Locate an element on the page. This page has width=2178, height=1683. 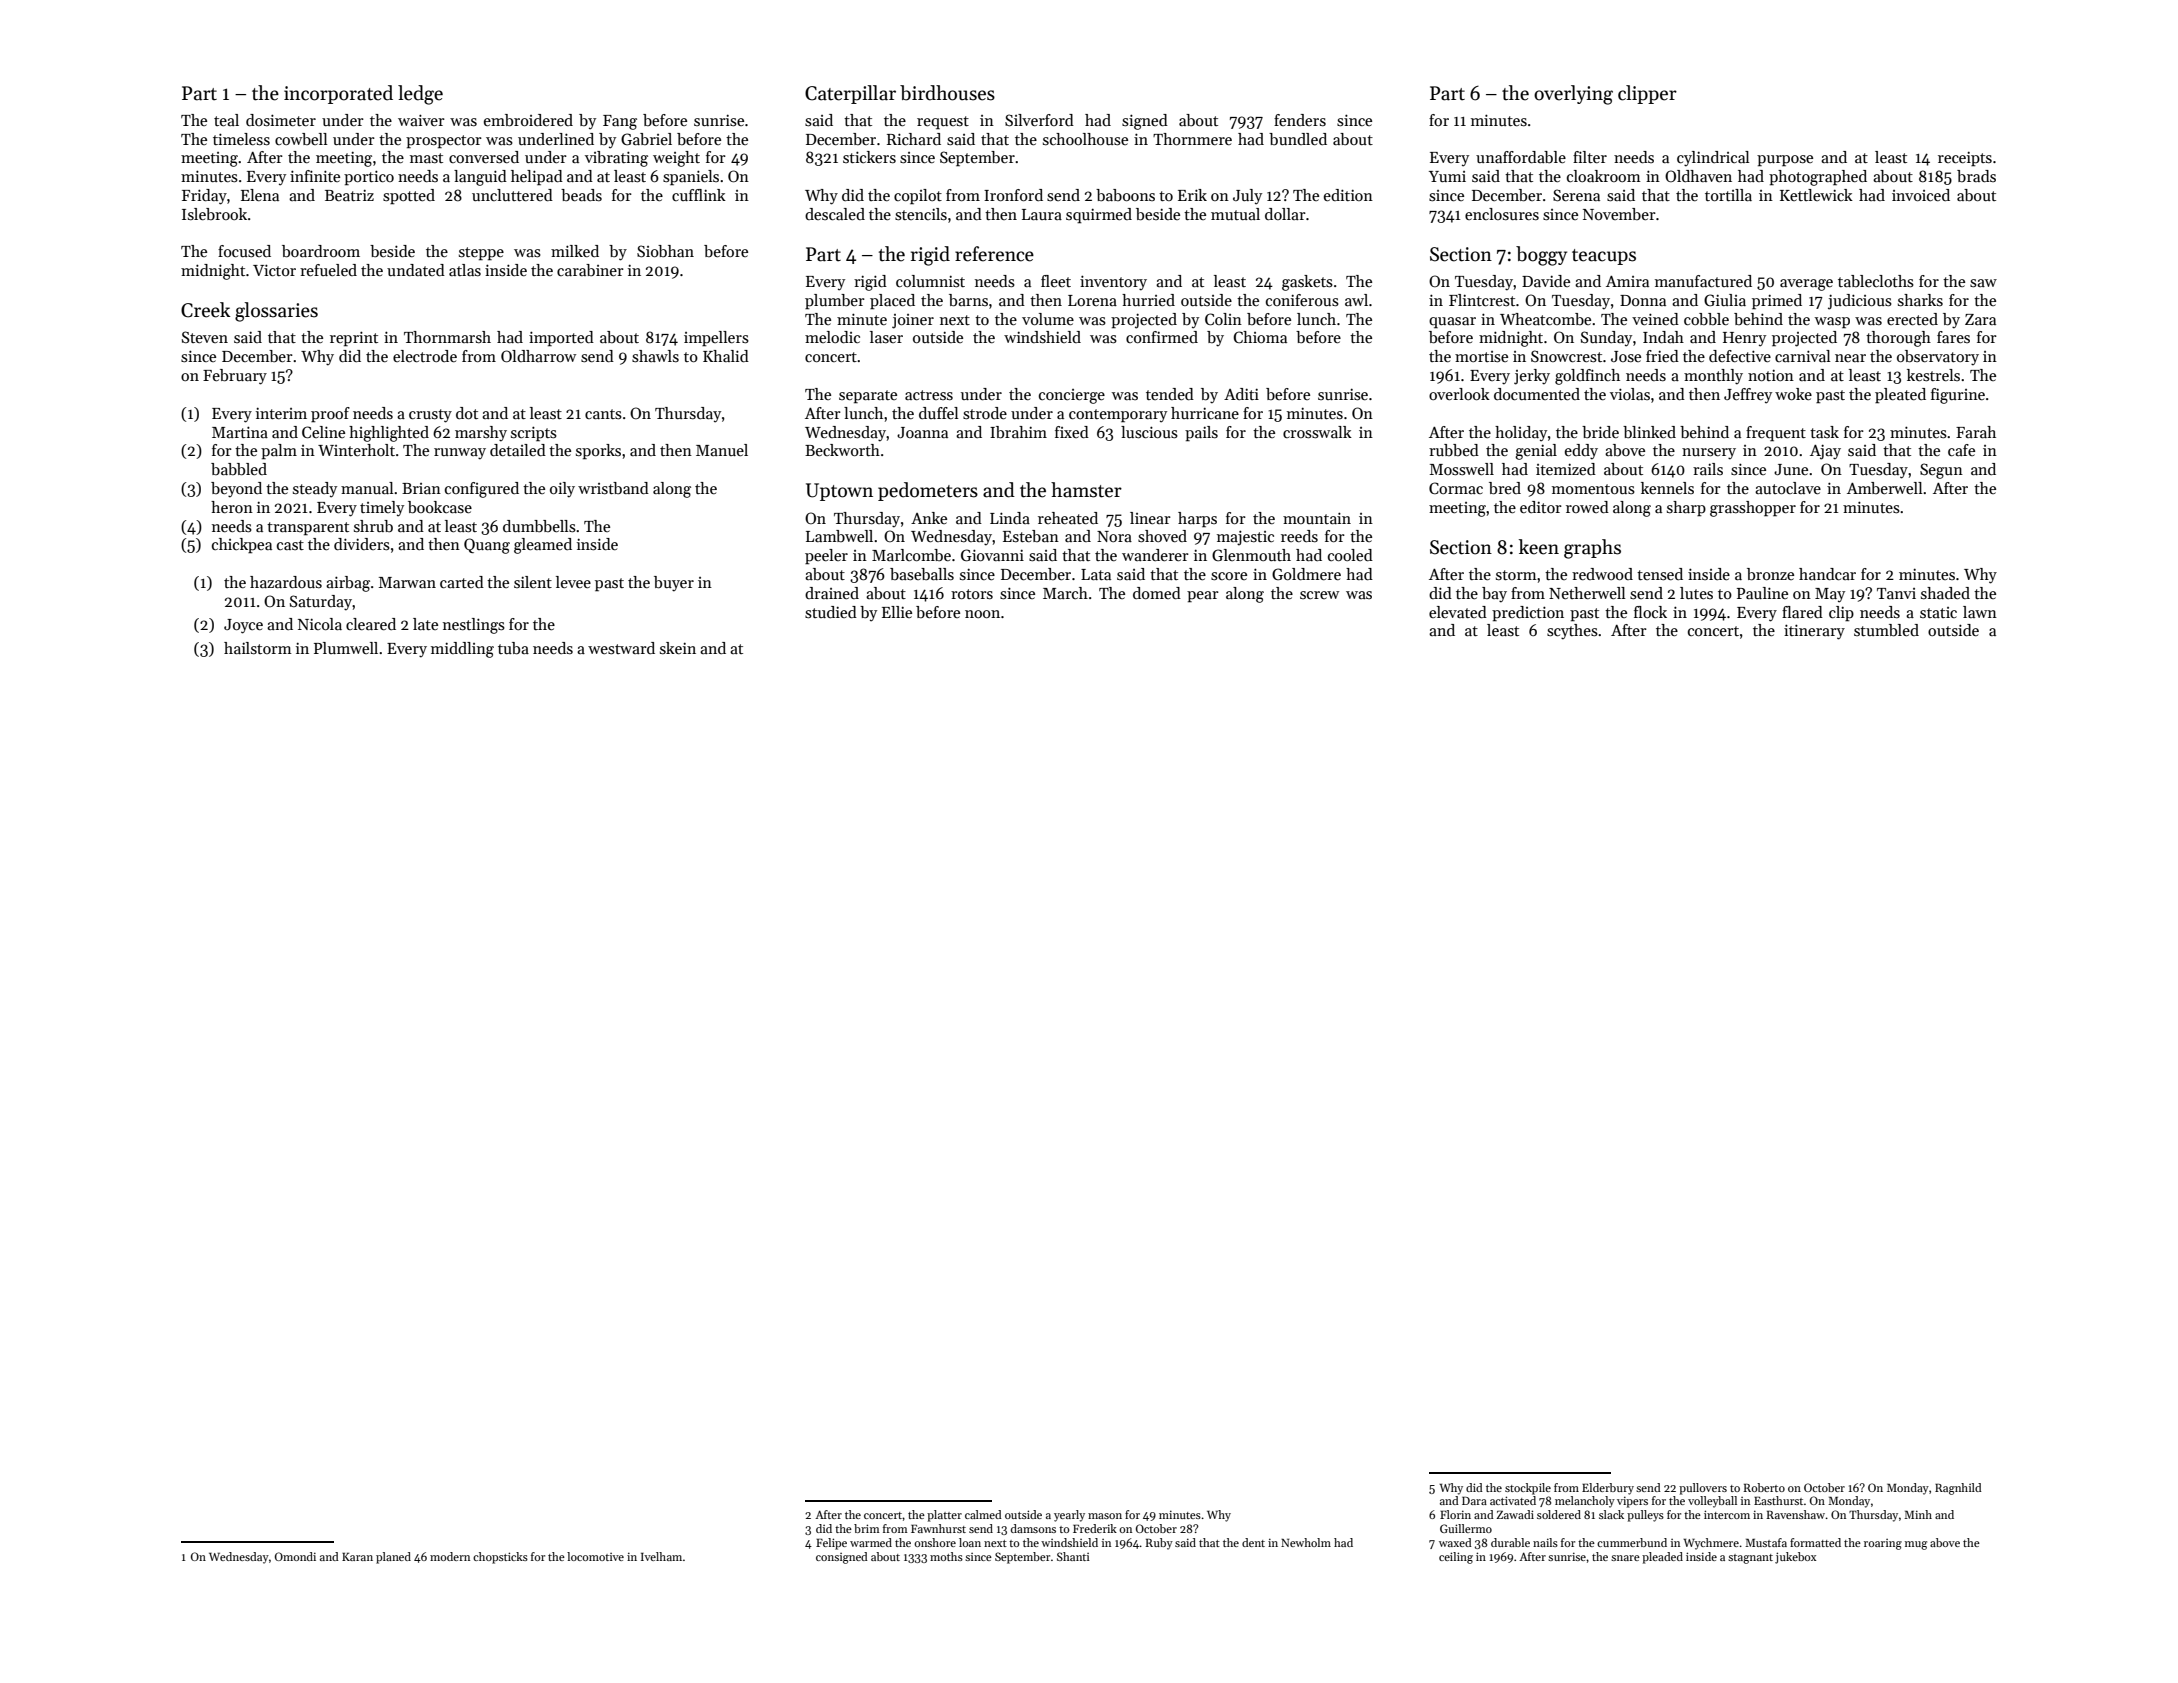
mason is located at coordinates (1105, 1516).
